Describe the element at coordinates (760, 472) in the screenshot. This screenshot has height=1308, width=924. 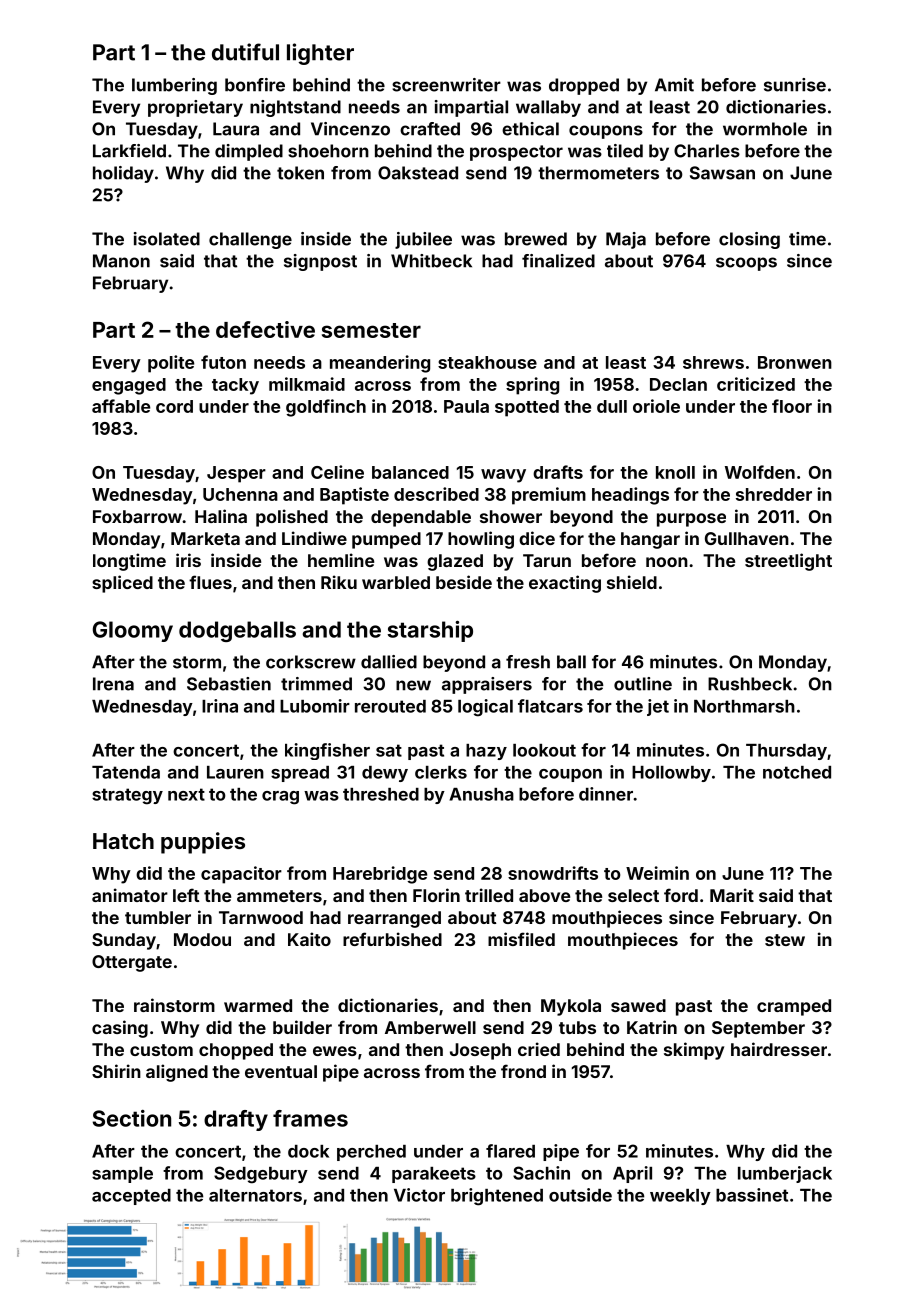
I see `Wolfden` at that location.
